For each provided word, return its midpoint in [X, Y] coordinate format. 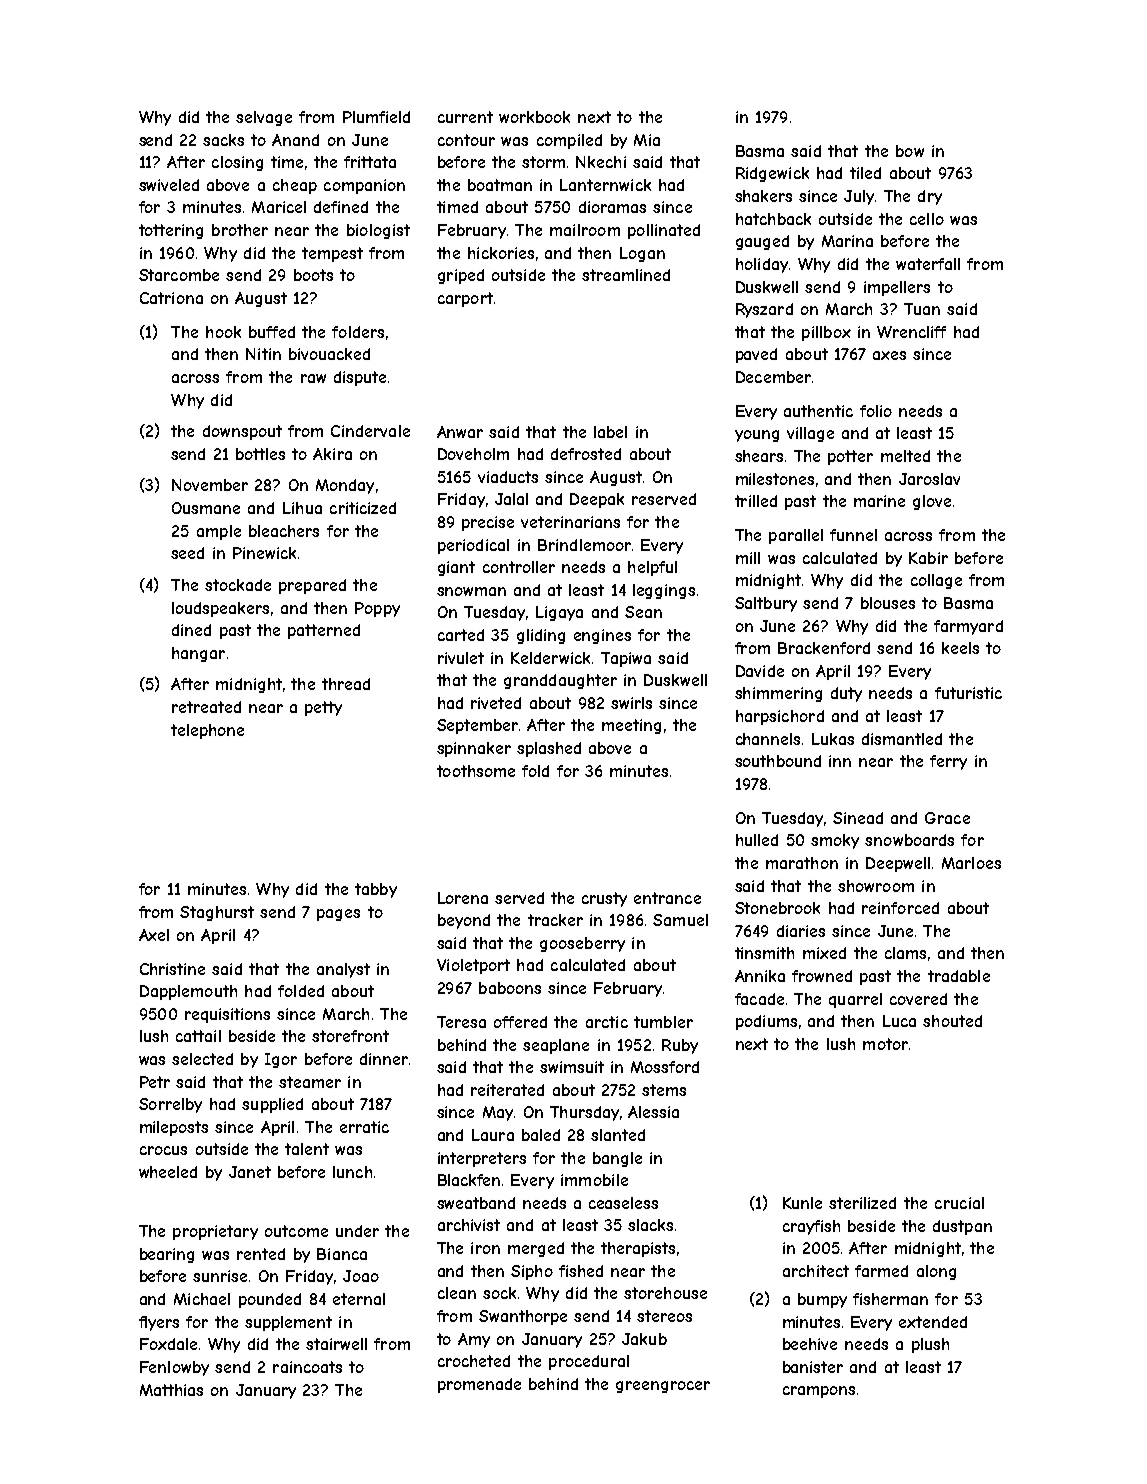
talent [307, 1149]
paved [756, 355]
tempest [332, 254]
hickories [501, 253]
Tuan [922, 309]
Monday [345, 486]
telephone [207, 731]
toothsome [476, 771]
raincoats [307, 1367]
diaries [801, 931]
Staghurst [217, 913]
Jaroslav [929, 479]
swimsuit [572, 1067]
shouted [952, 1021]
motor [885, 1044]
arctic [607, 1022]
